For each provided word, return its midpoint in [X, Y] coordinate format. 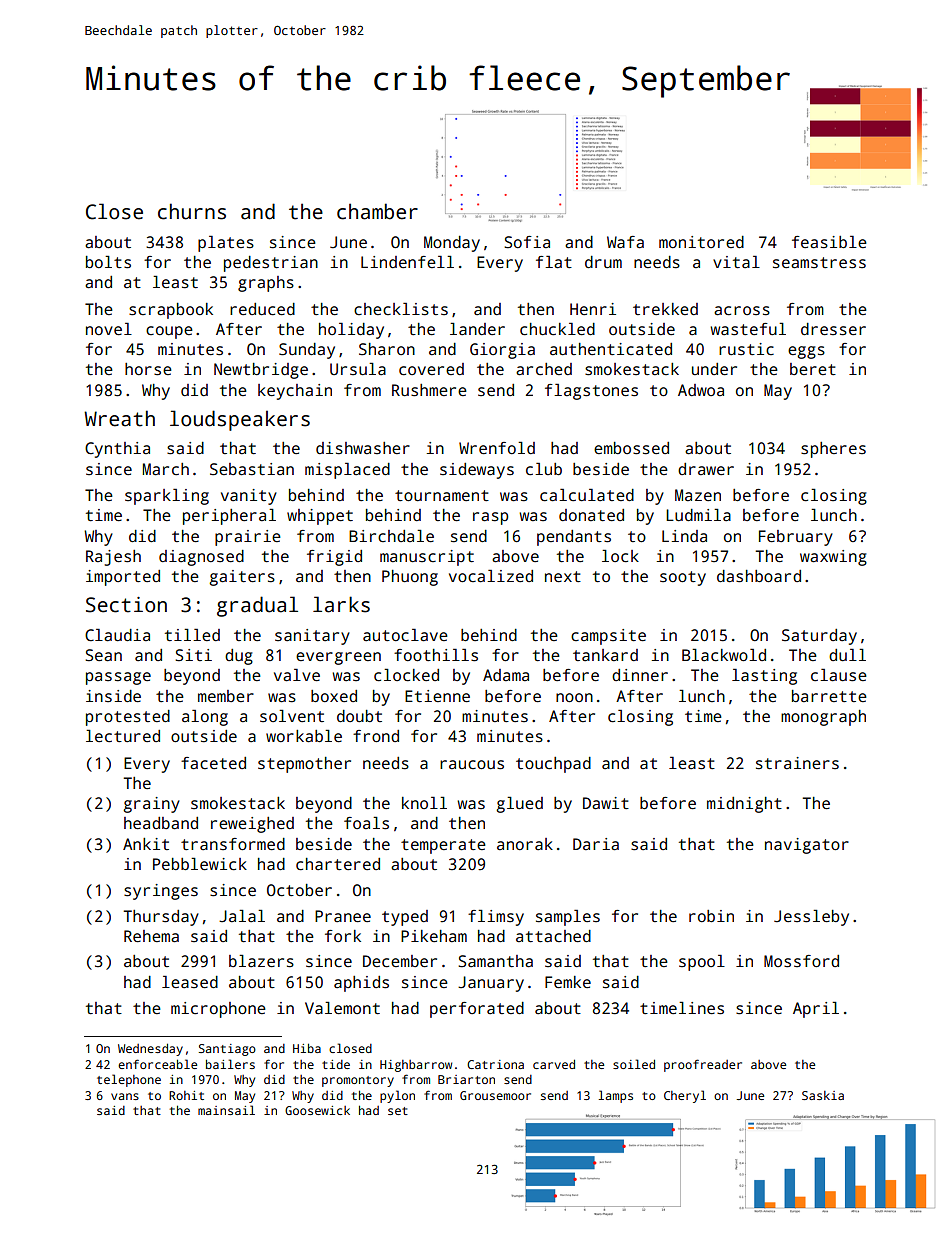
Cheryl [685, 1096]
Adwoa [701, 390]
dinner [640, 675]
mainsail [226, 1110]
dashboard [759, 576]
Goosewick [317, 1110]
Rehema [151, 936]
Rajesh [113, 558]
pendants [574, 538]
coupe [169, 332]
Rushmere [429, 390]
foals [366, 823]
